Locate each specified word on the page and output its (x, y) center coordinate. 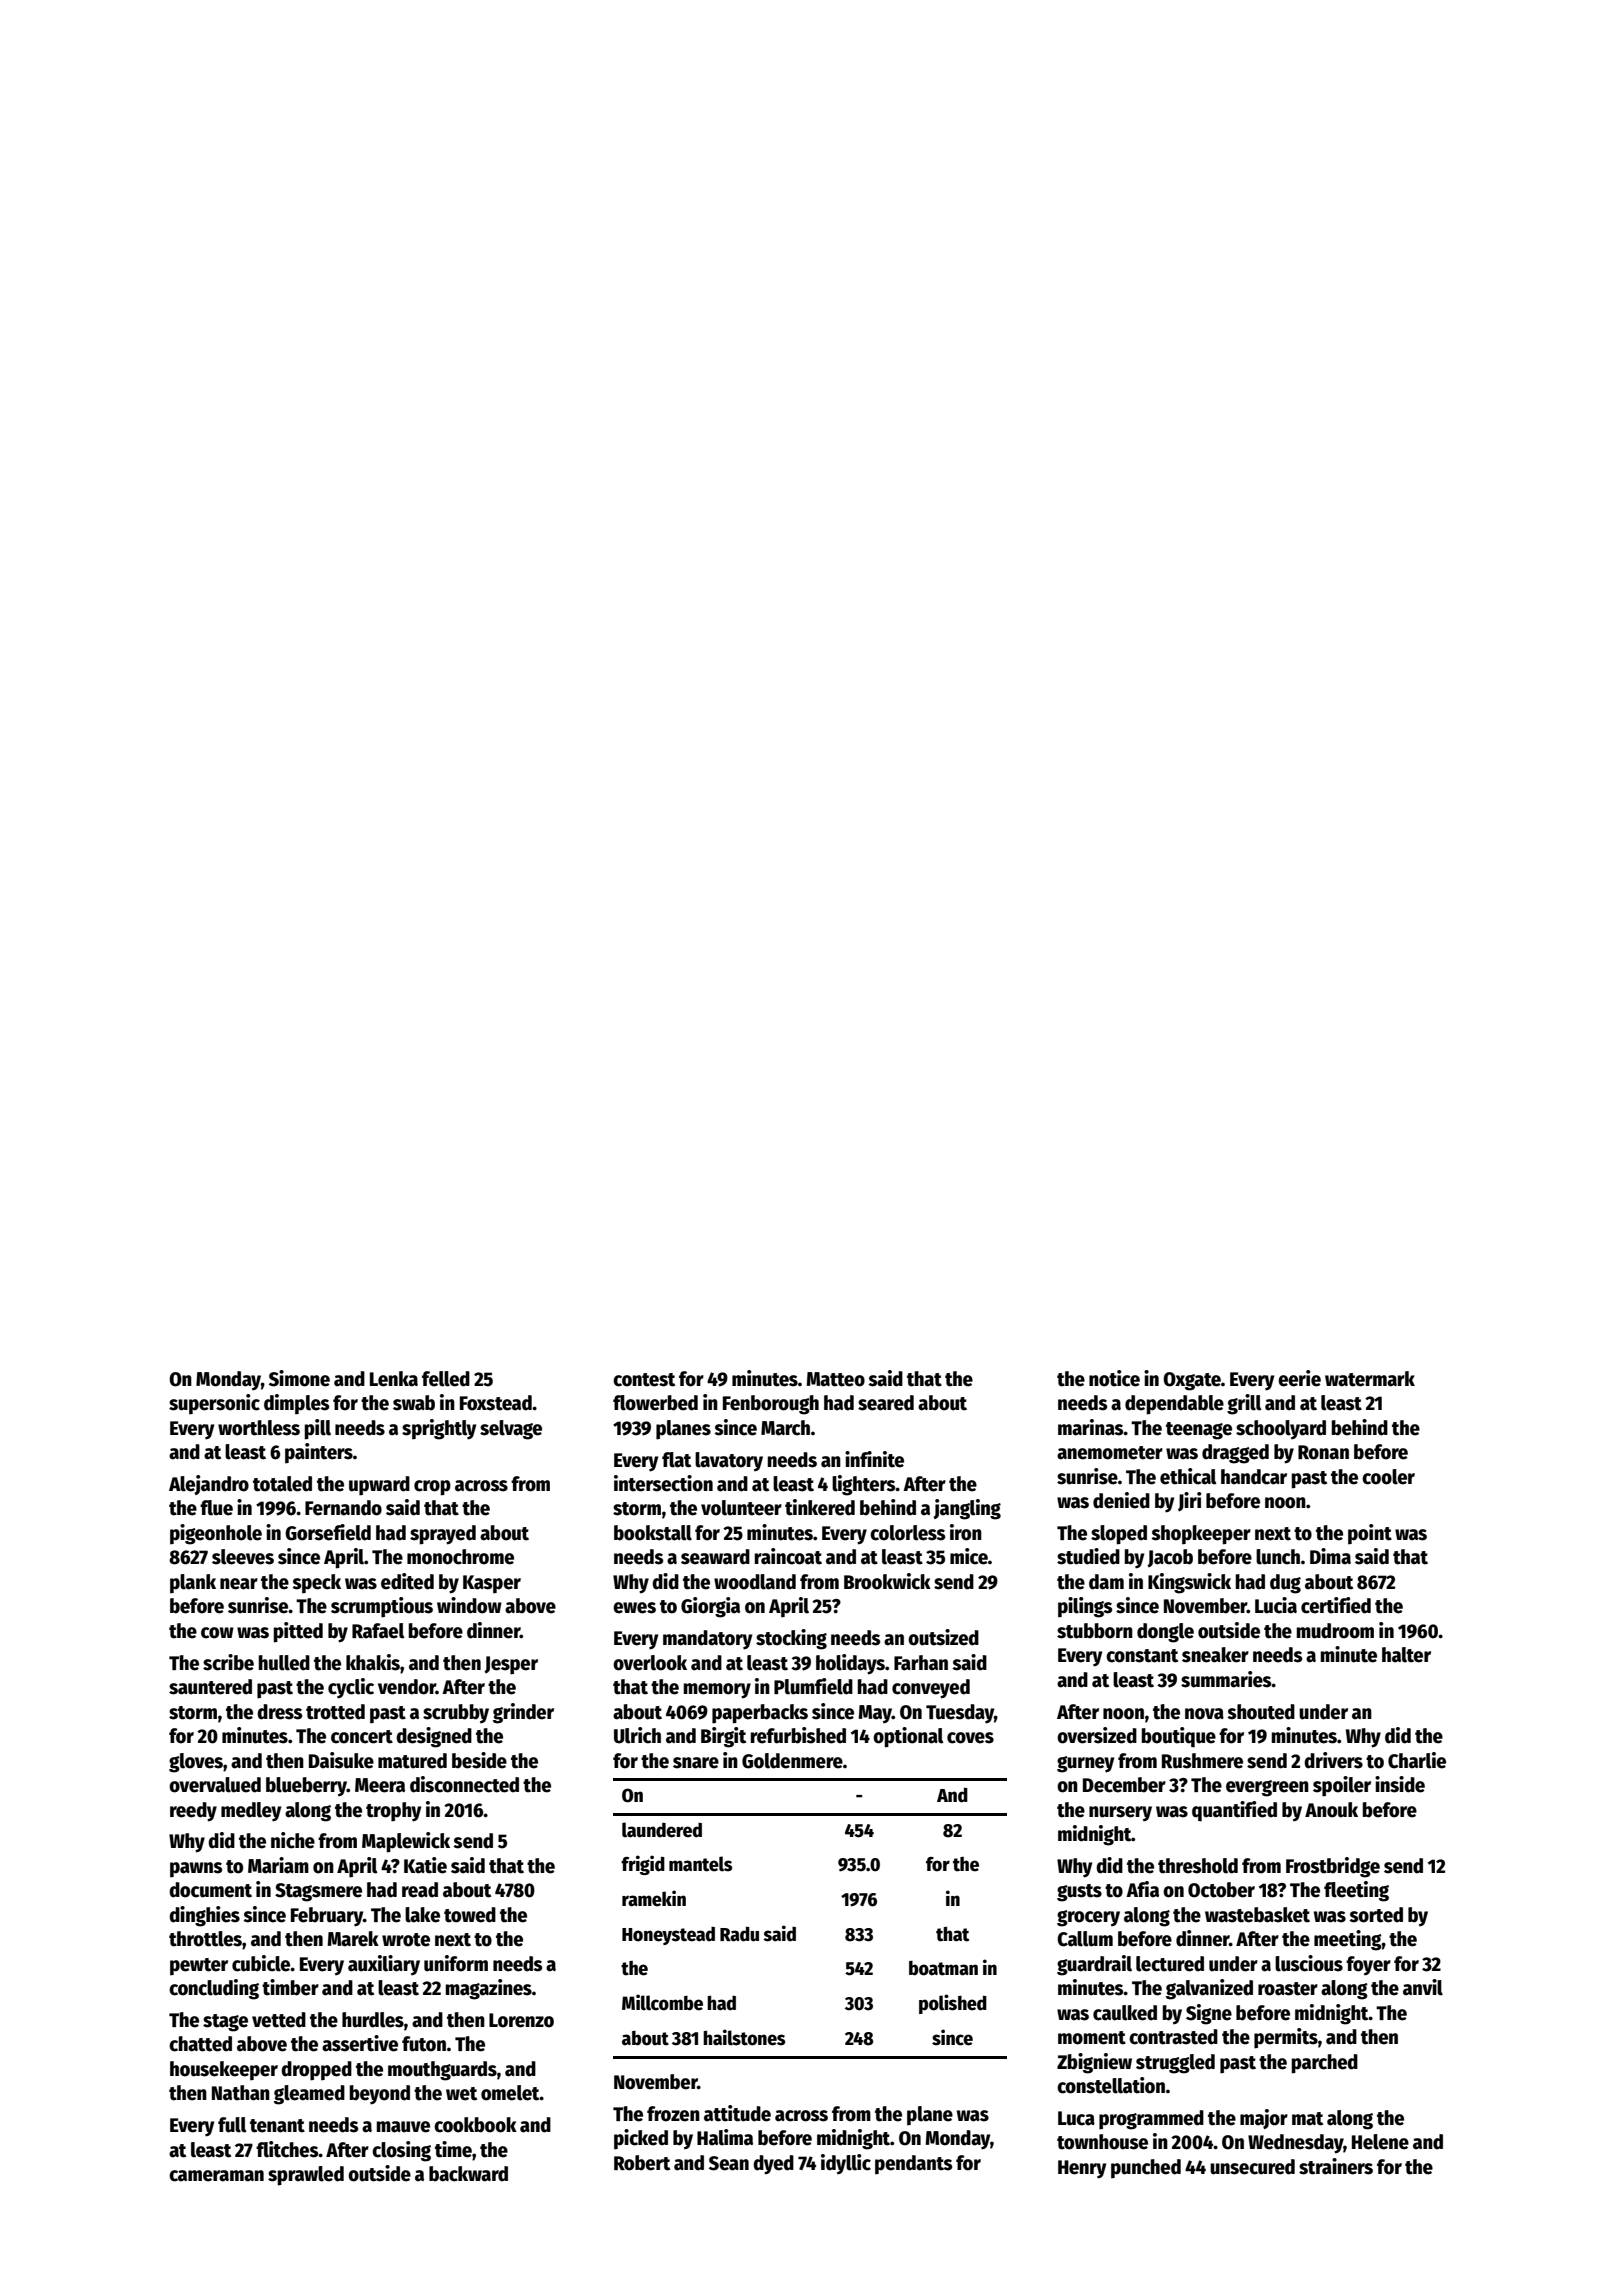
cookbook (475, 2125)
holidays (850, 1664)
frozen (673, 2114)
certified (1336, 1605)
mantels (700, 1864)
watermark (1370, 1379)
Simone (299, 1378)
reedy (193, 1812)
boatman (943, 1968)
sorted (1376, 1915)
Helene (1380, 2142)
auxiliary (384, 1965)
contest (644, 1380)
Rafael (378, 1631)
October (1221, 1890)
